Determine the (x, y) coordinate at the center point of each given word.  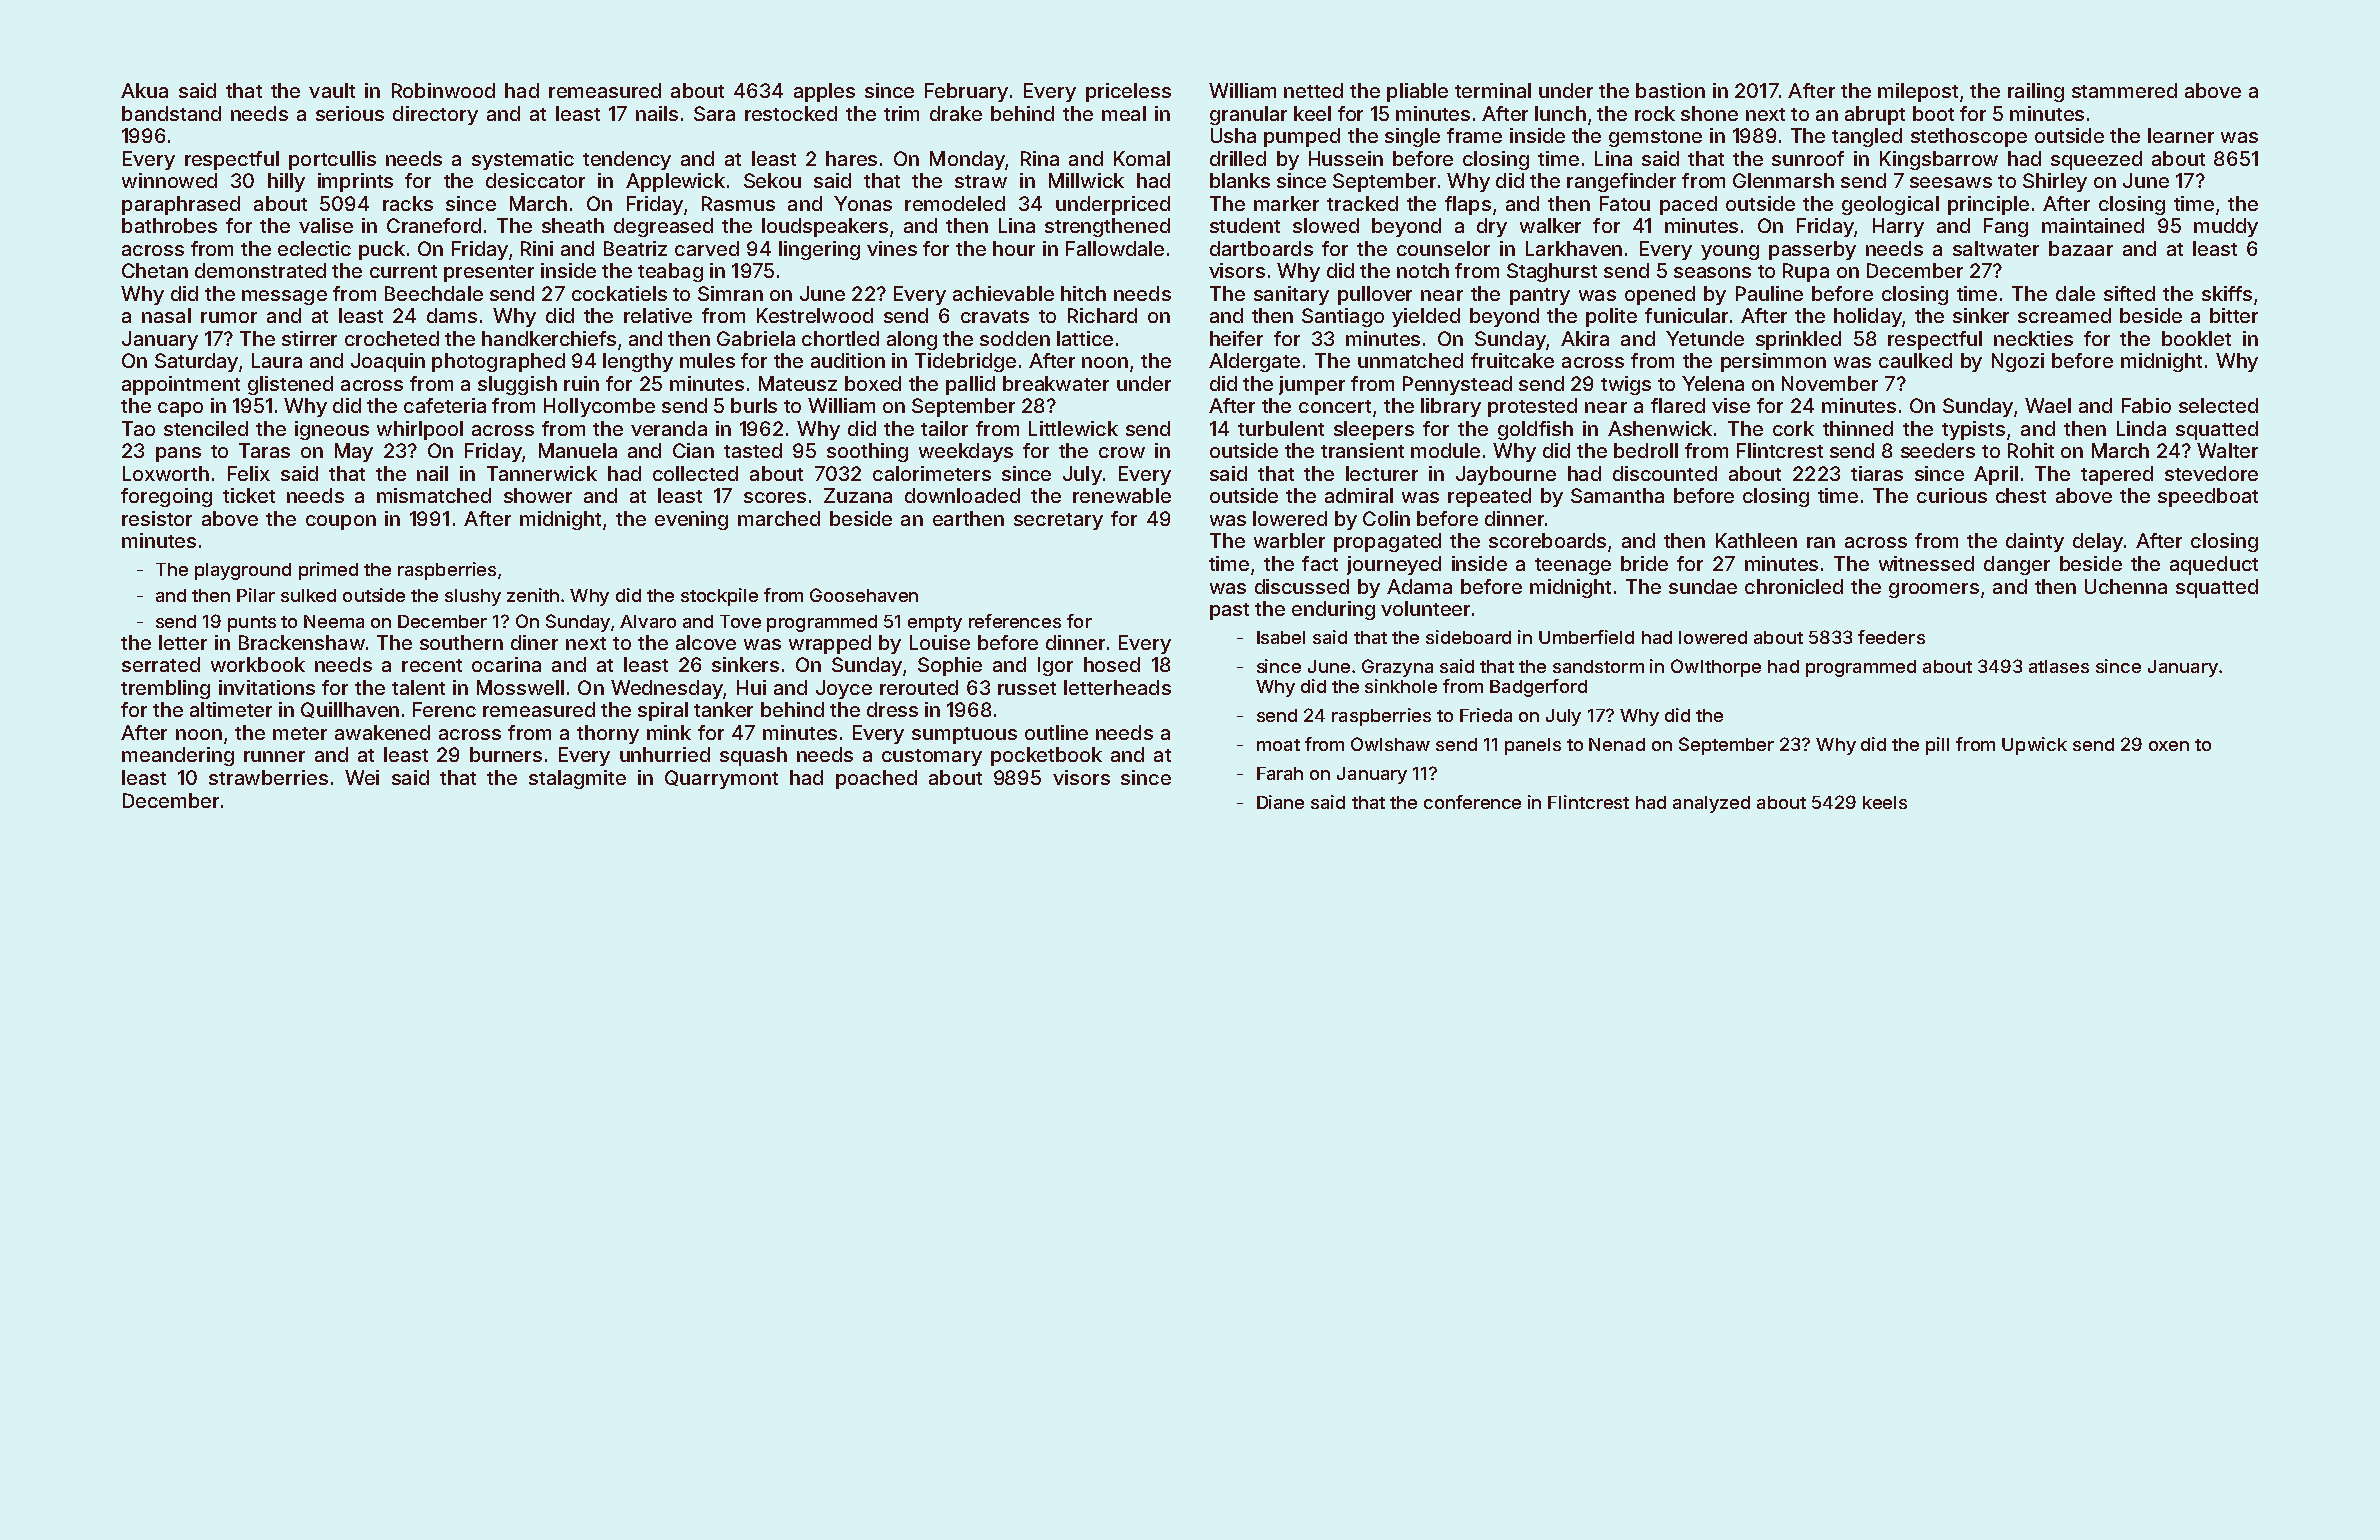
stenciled (206, 428)
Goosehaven (864, 595)
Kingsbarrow (1939, 160)
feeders (1891, 637)
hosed (1112, 664)
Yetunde (1705, 338)
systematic (523, 160)
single (1412, 137)
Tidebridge (965, 362)
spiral (663, 711)
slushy (473, 597)
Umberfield (1586, 637)
